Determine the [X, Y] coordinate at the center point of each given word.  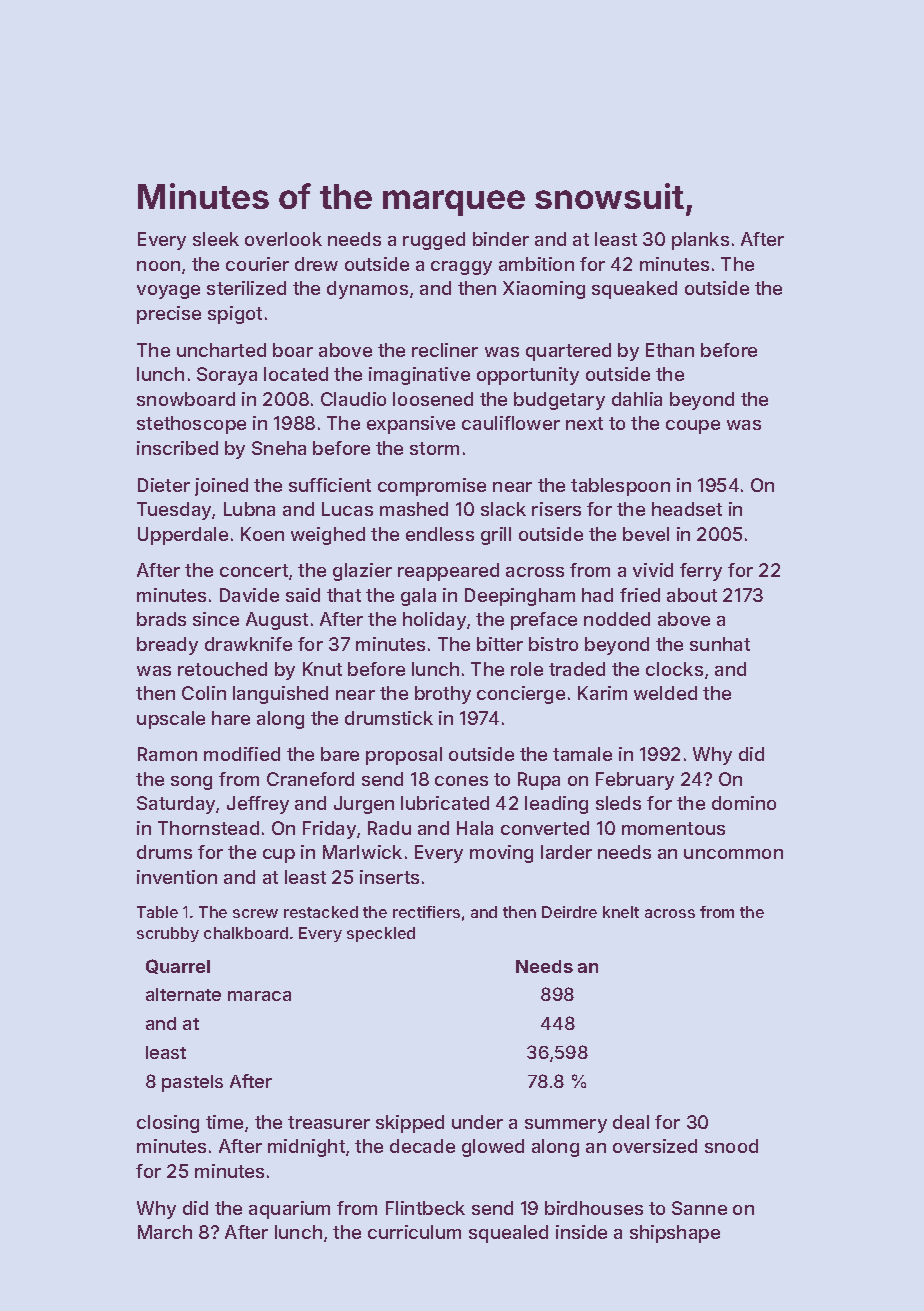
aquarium [289, 1210]
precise [169, 315]
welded [665, 693]
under [477, 1122]
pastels [192, 1083]
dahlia [637, 399]
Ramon [167, 754]
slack [503, 509]
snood [731, 1146]
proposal [404, 756]
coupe [693, 427]
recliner [445, 350]
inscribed [177, 448]
